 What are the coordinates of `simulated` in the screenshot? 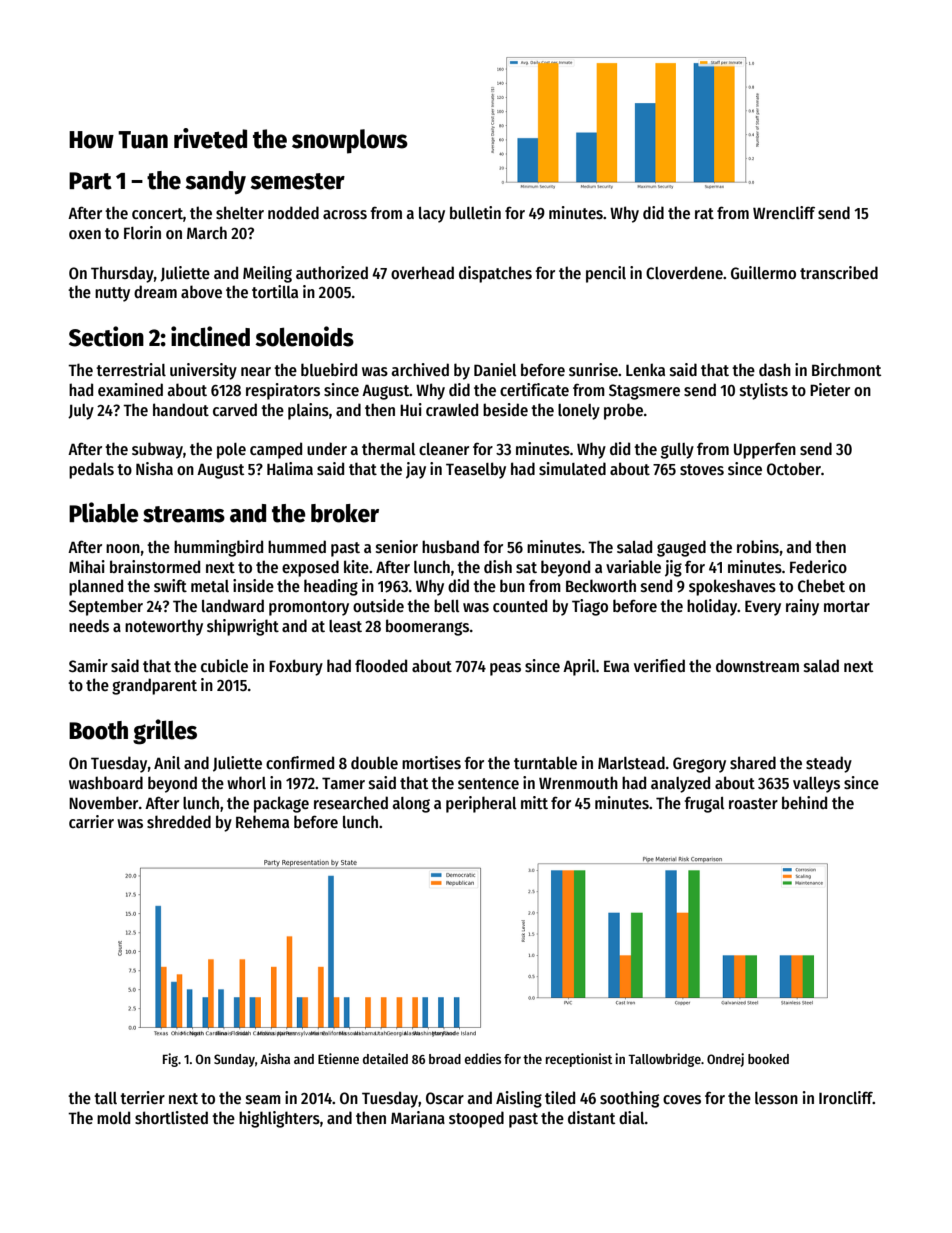 It's located at (572, 469).
